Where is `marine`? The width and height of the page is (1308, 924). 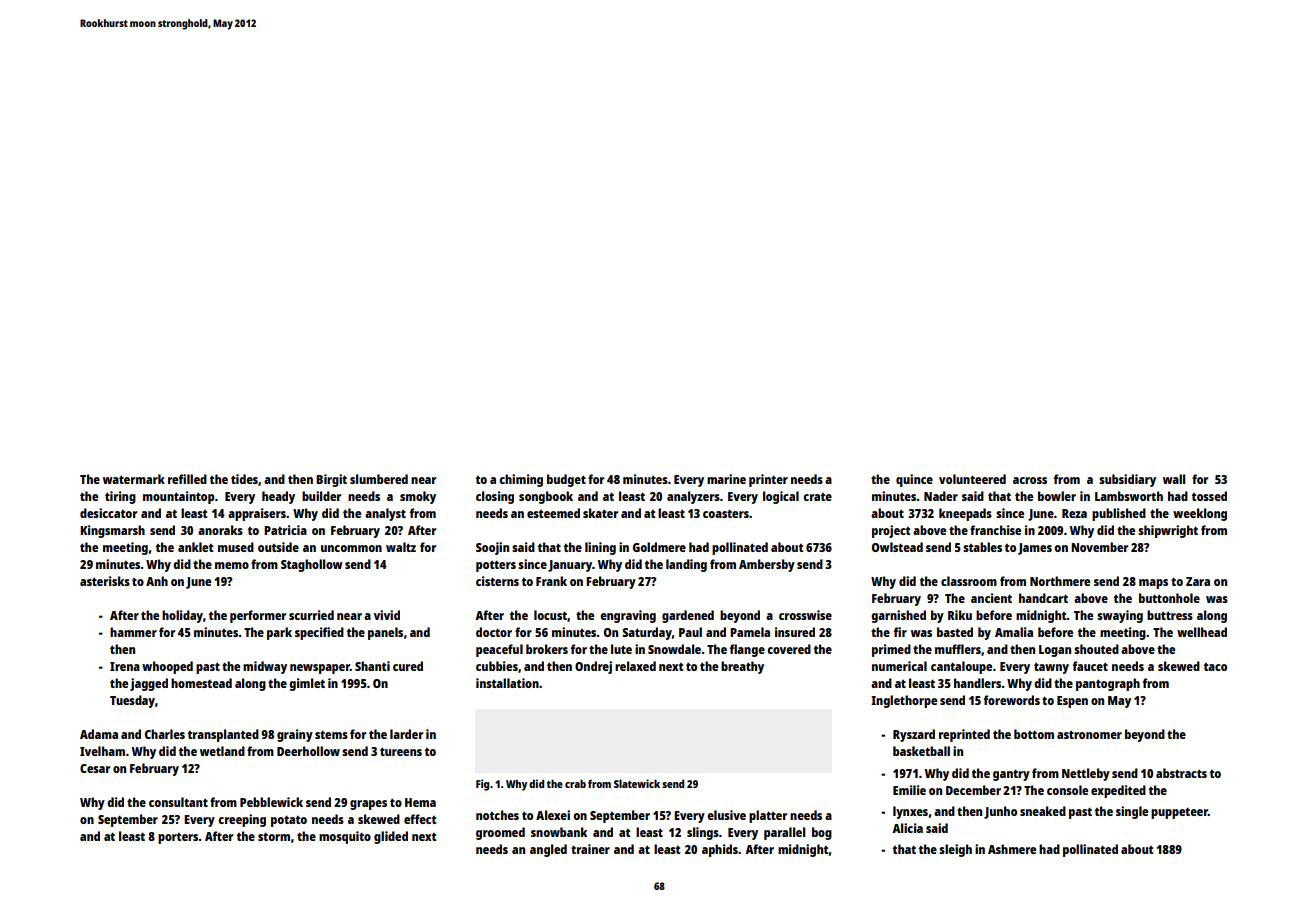 marine is located at coordinates (726, 479).
